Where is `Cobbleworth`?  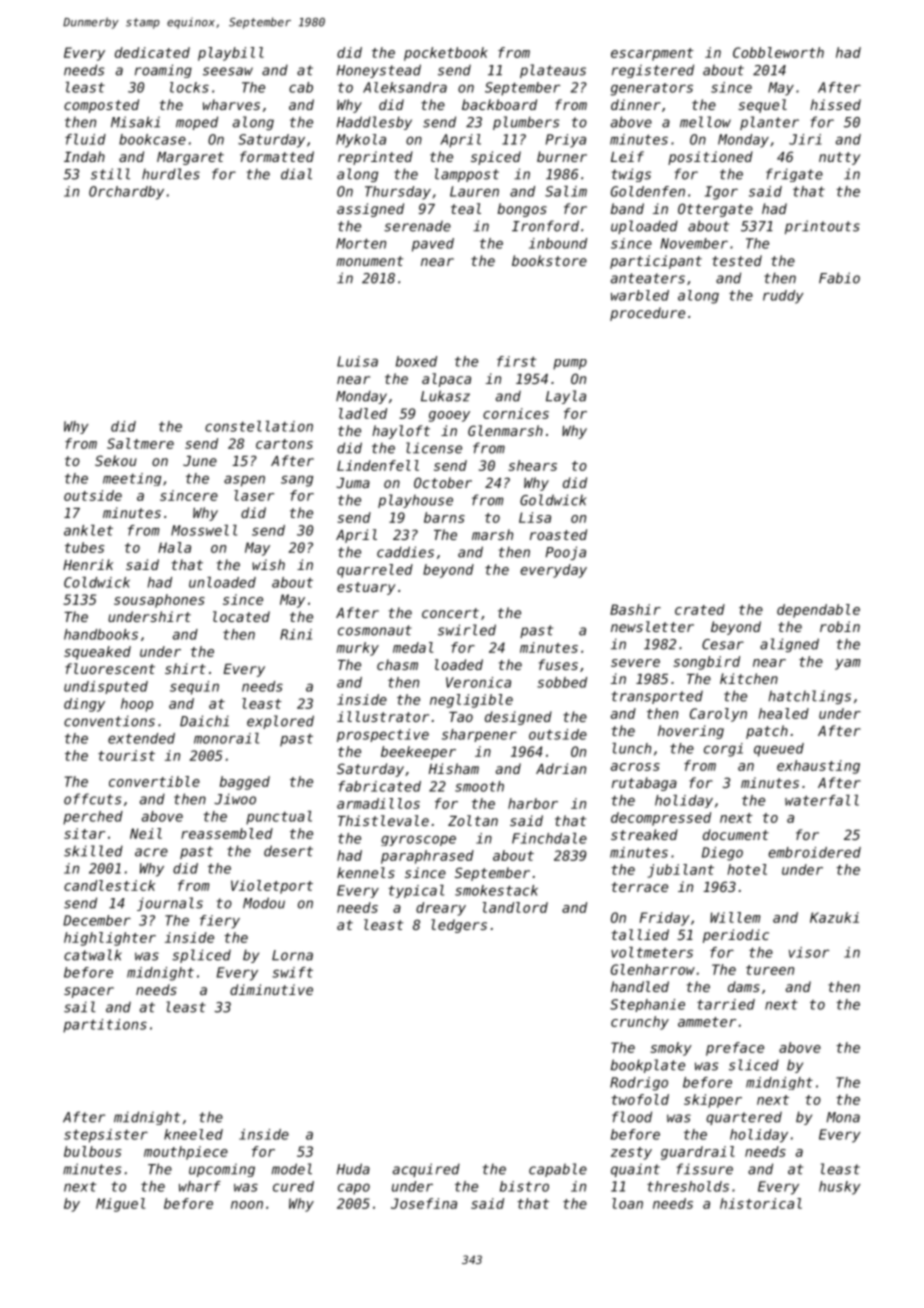
Cobbleworth is located at coordinates (778, 52).
